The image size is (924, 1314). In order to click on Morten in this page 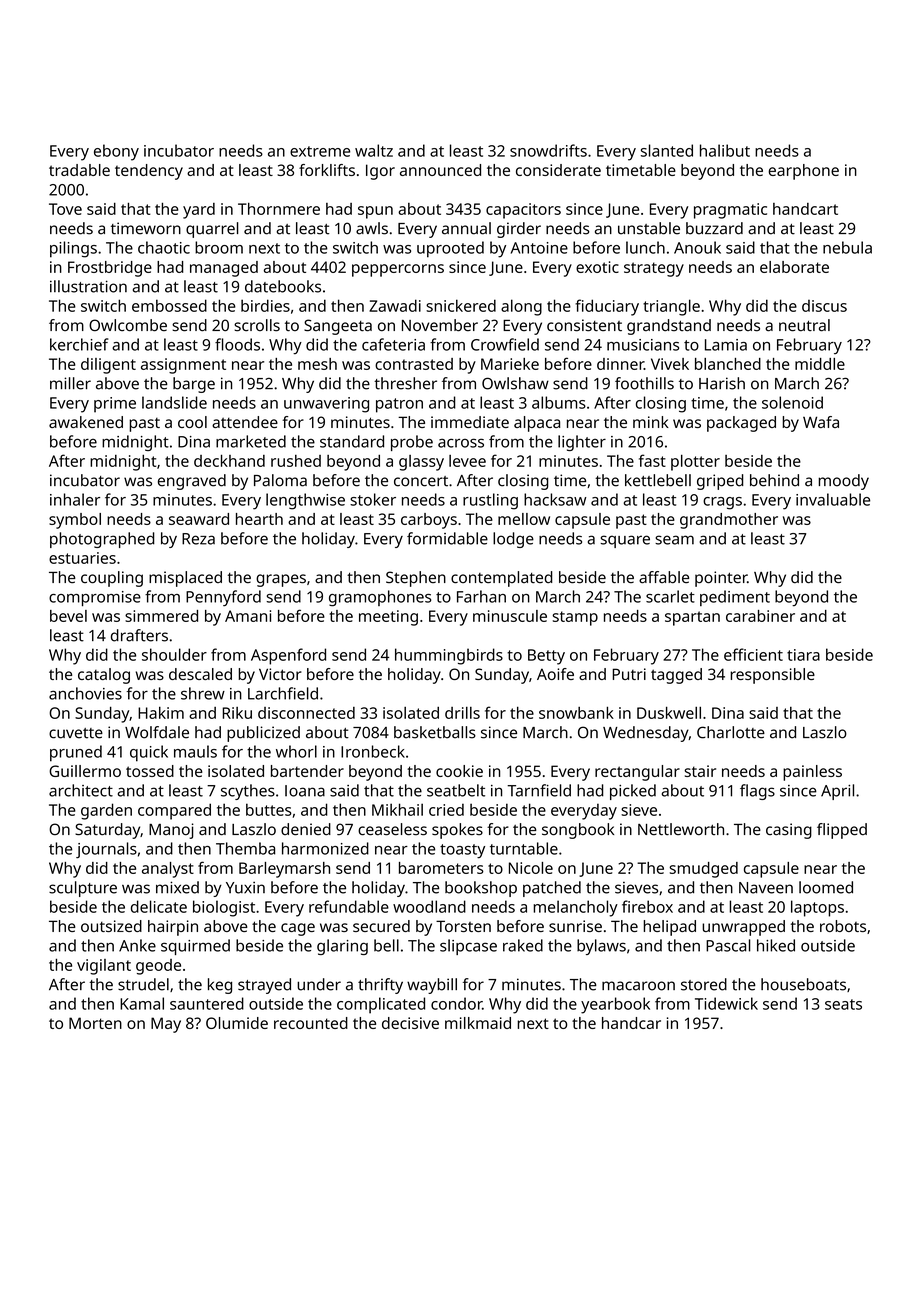, I will do `click(95, 1023)`.
